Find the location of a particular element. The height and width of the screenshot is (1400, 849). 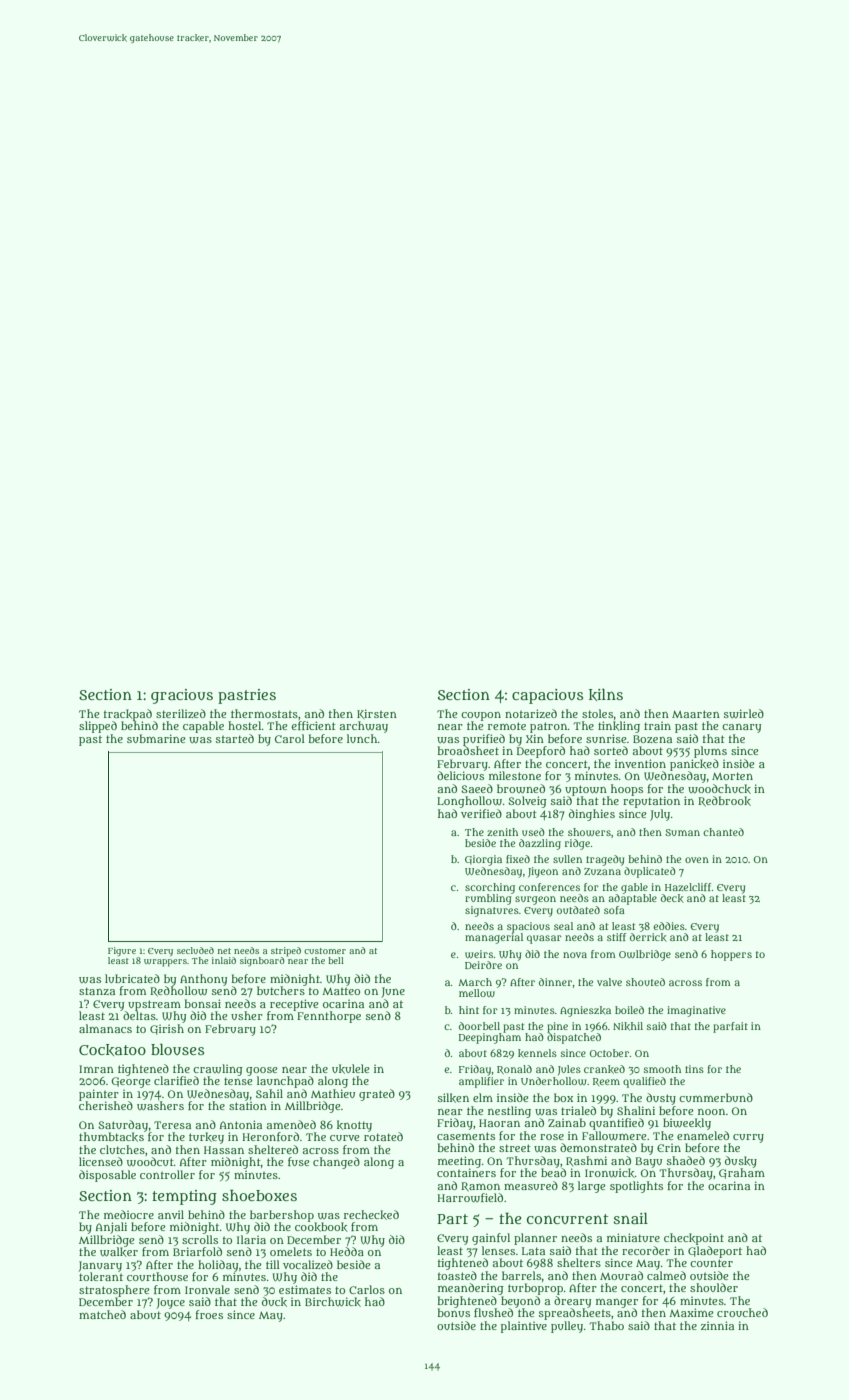

Cockatoo is located at coordinates (112, 1050).
